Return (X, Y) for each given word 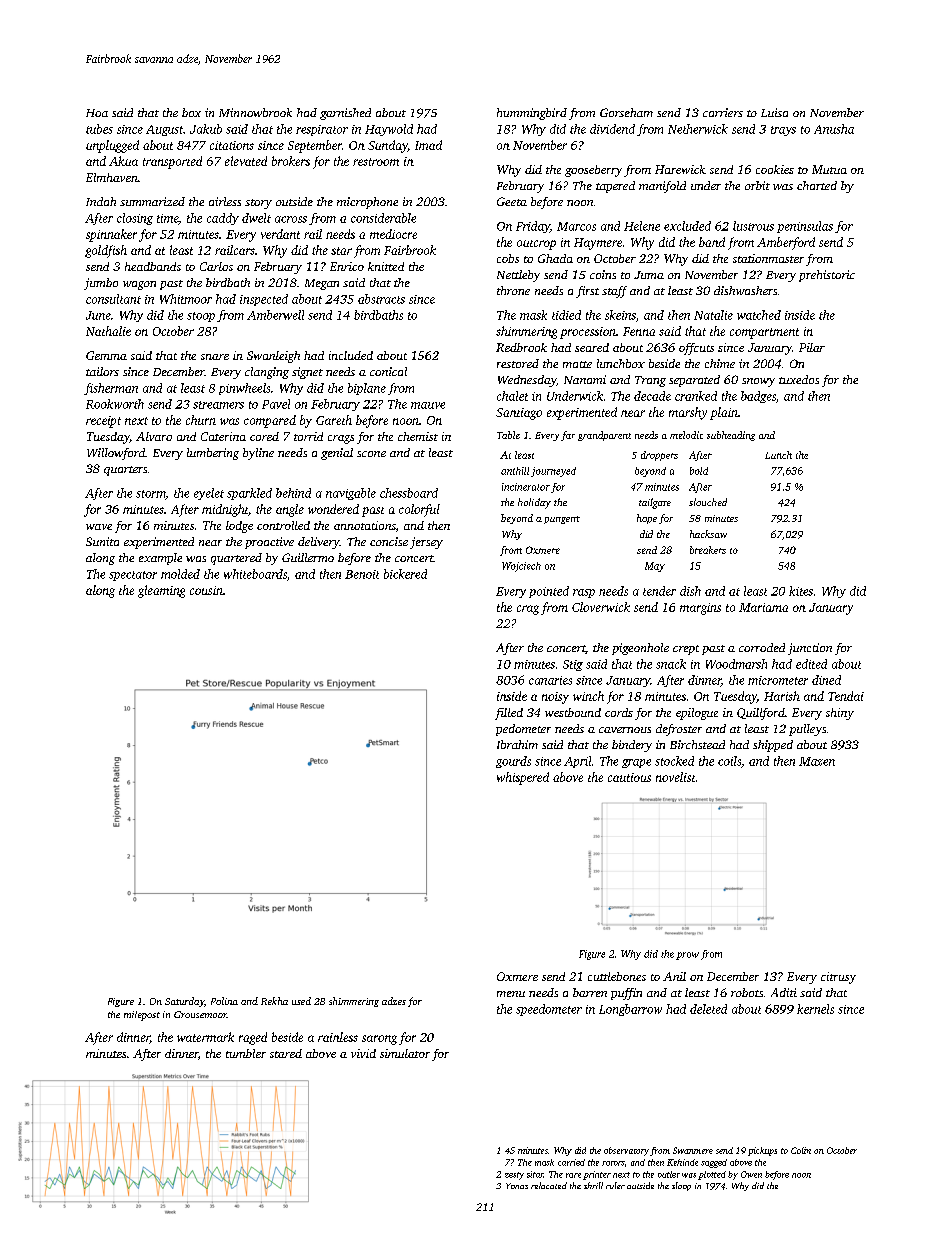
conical (388, 371)
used (301, 1001)
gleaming (161, 591)
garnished (345, 114)
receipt (103, 422)
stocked (674, 761)
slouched (708, 502)
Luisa (774, 112)
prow (687, 956)
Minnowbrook (255, 112)
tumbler (246, 1053)
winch (588, 696)
